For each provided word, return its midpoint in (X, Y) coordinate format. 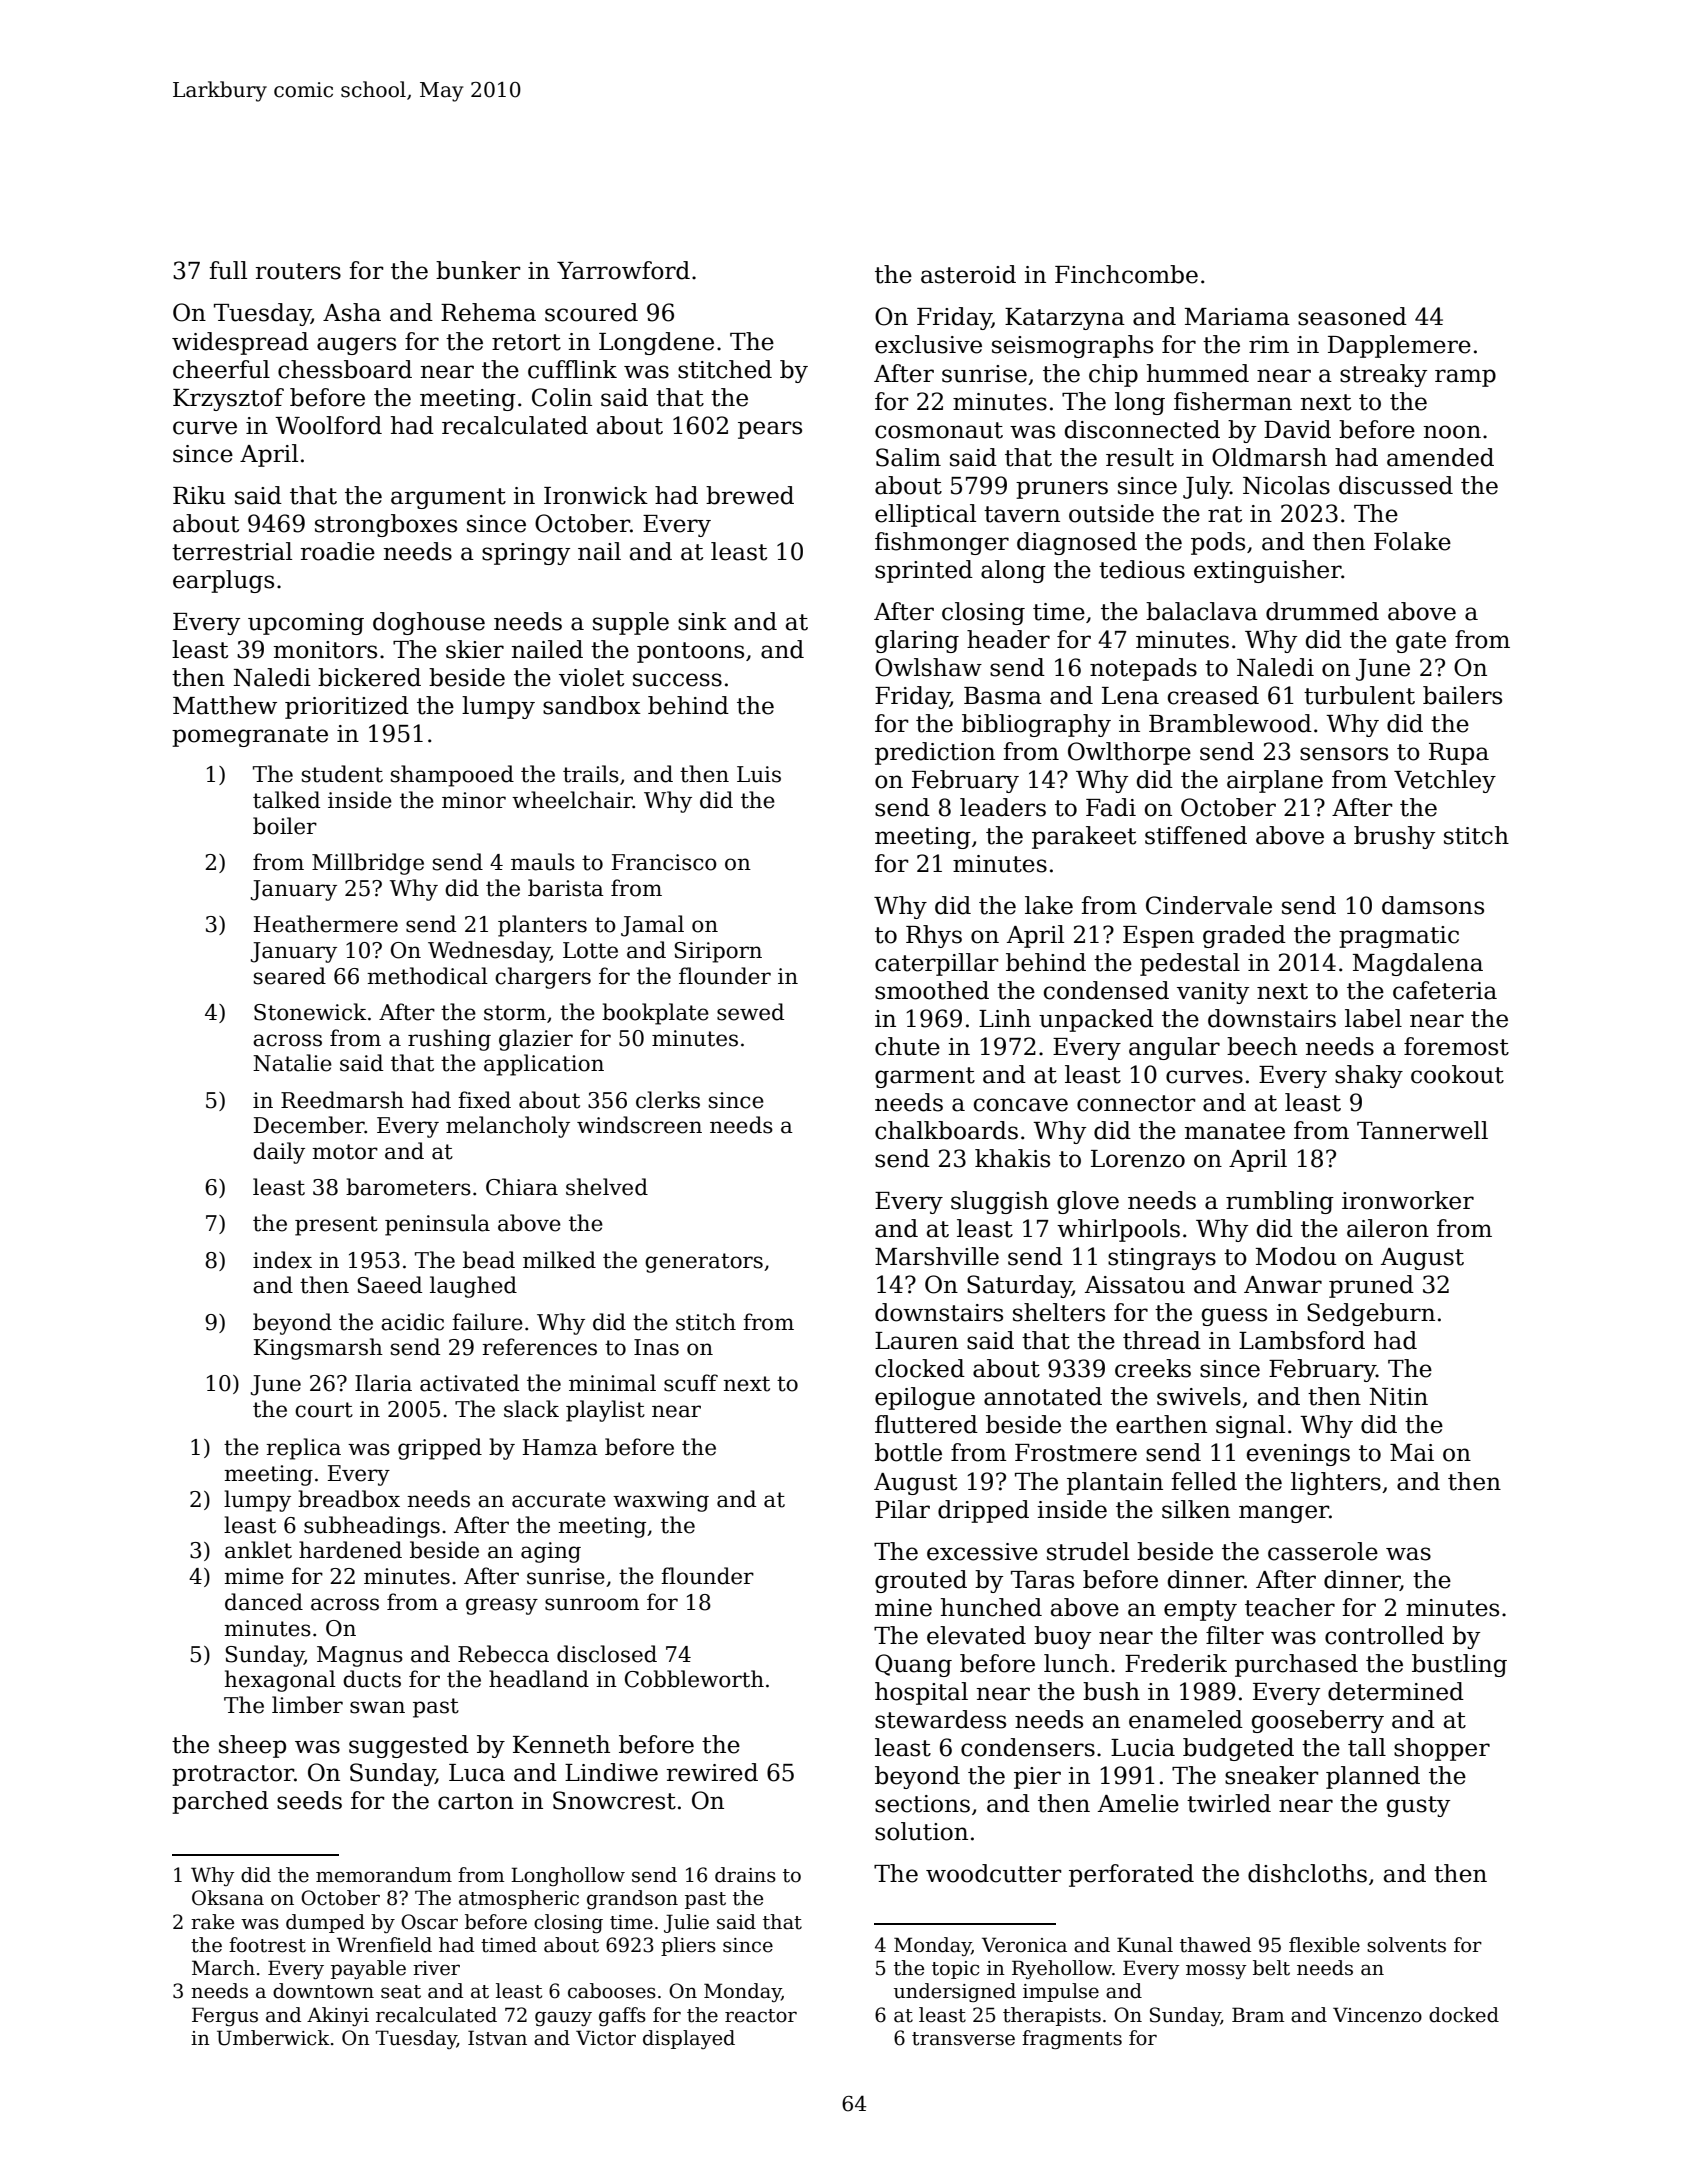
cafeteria (1445, 990)
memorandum (384, 1875)
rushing (449, 1040)
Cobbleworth (694, 1679)
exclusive (928, 344)
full (228, 270)
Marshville (937, 1256)
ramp (1465, 378)
